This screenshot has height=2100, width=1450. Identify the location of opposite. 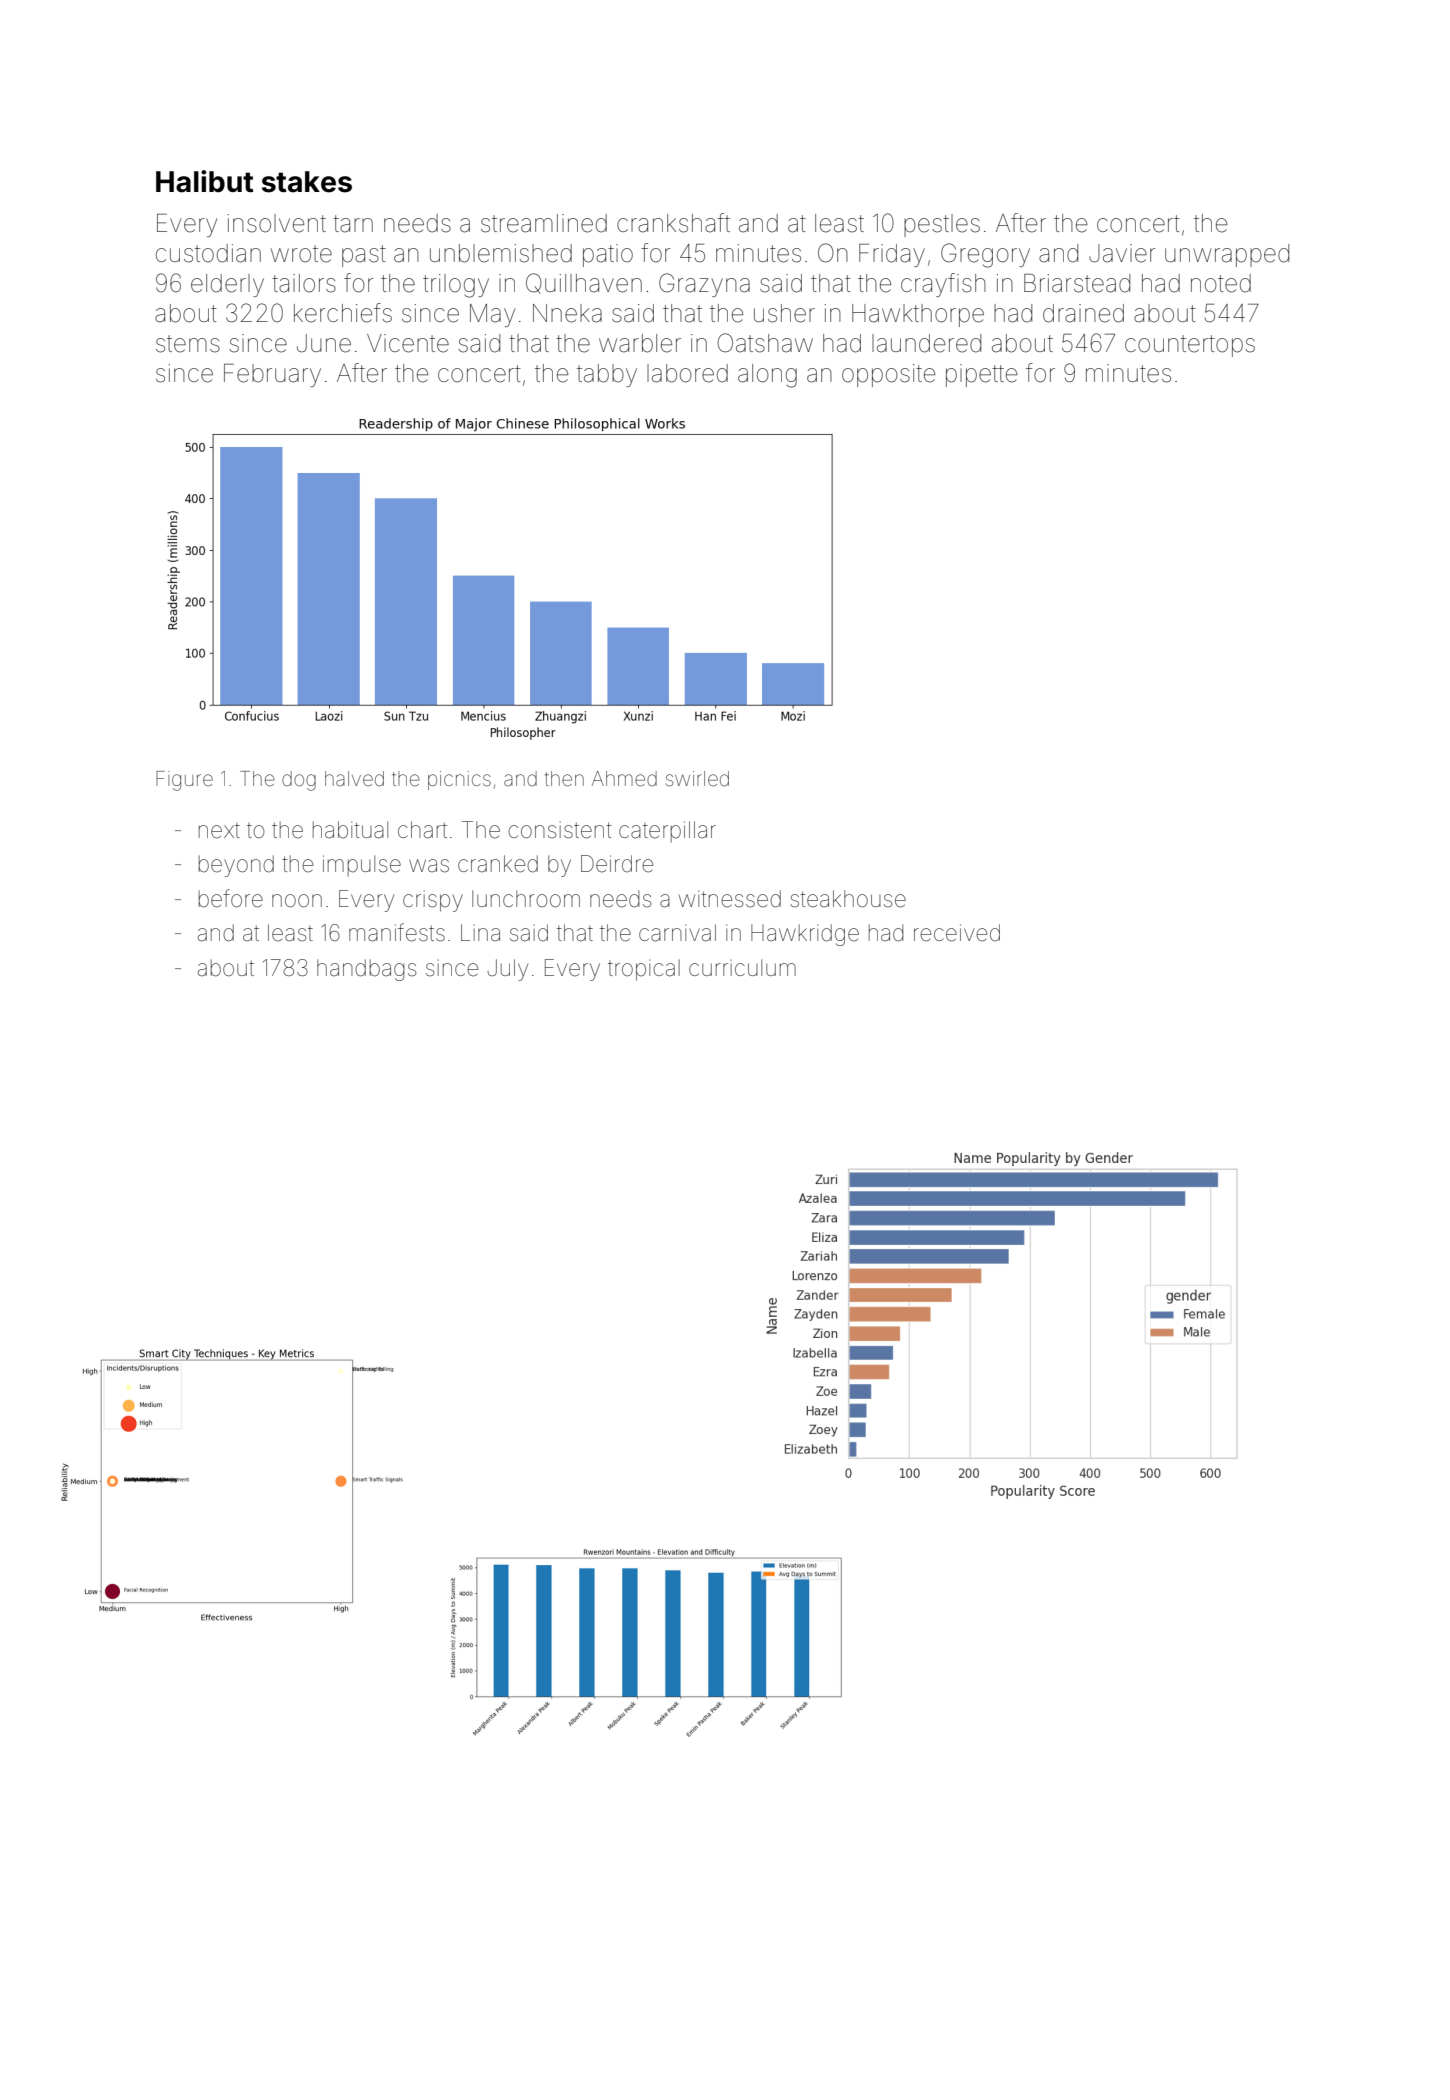
(888, 375).
